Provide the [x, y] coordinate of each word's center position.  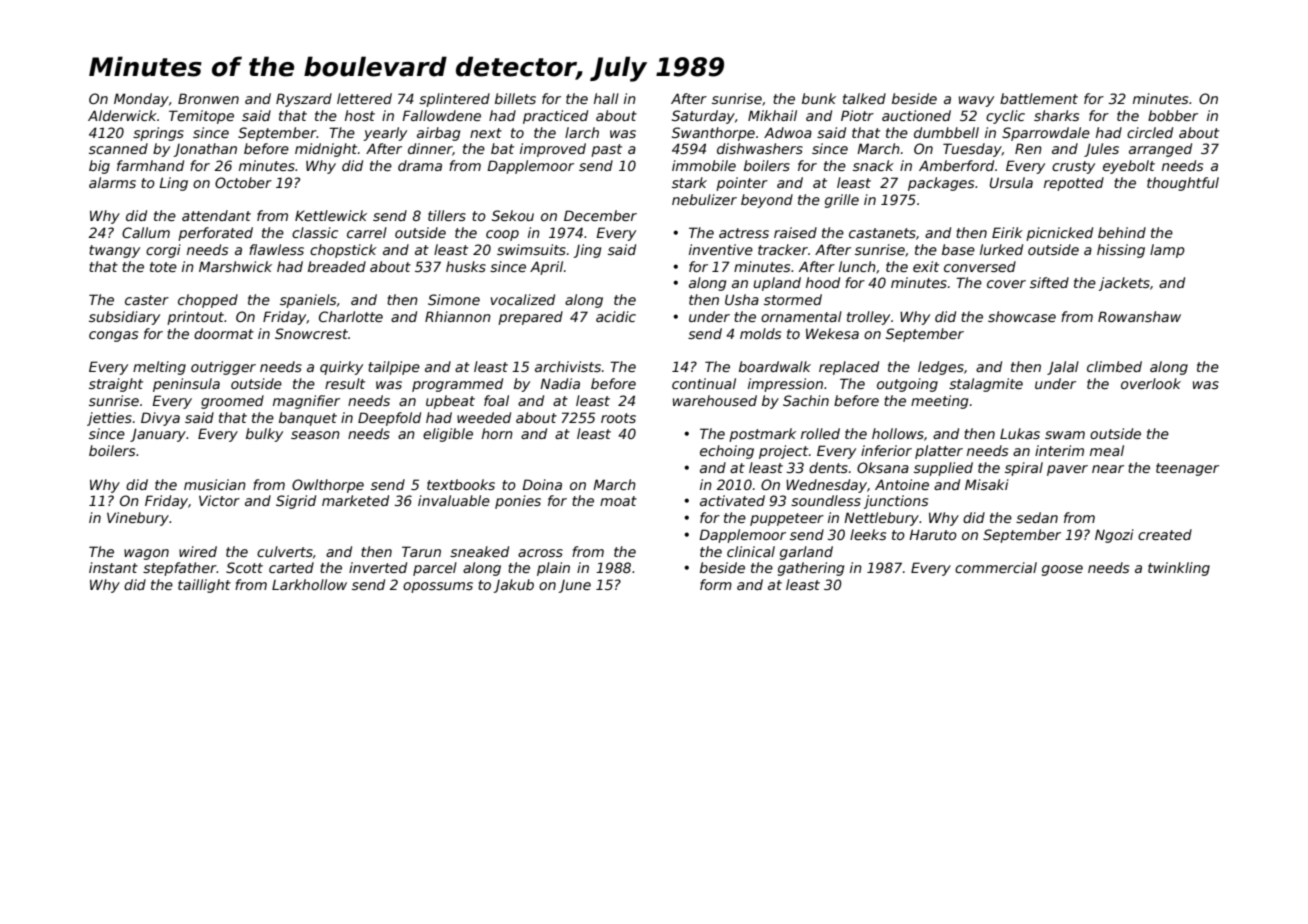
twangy [114, 251]
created [1165, 534]
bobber [1173, 115]
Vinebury [138, 519]
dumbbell [946, 132]
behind [1122, 232]
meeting [939, 402]
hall [606, 98]
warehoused [715, 400]
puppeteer [787, 519]
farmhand [150, 165]
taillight [204, 586]
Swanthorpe [713, 134]
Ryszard [304, 100]
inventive [721, 249]
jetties [109, 419]
